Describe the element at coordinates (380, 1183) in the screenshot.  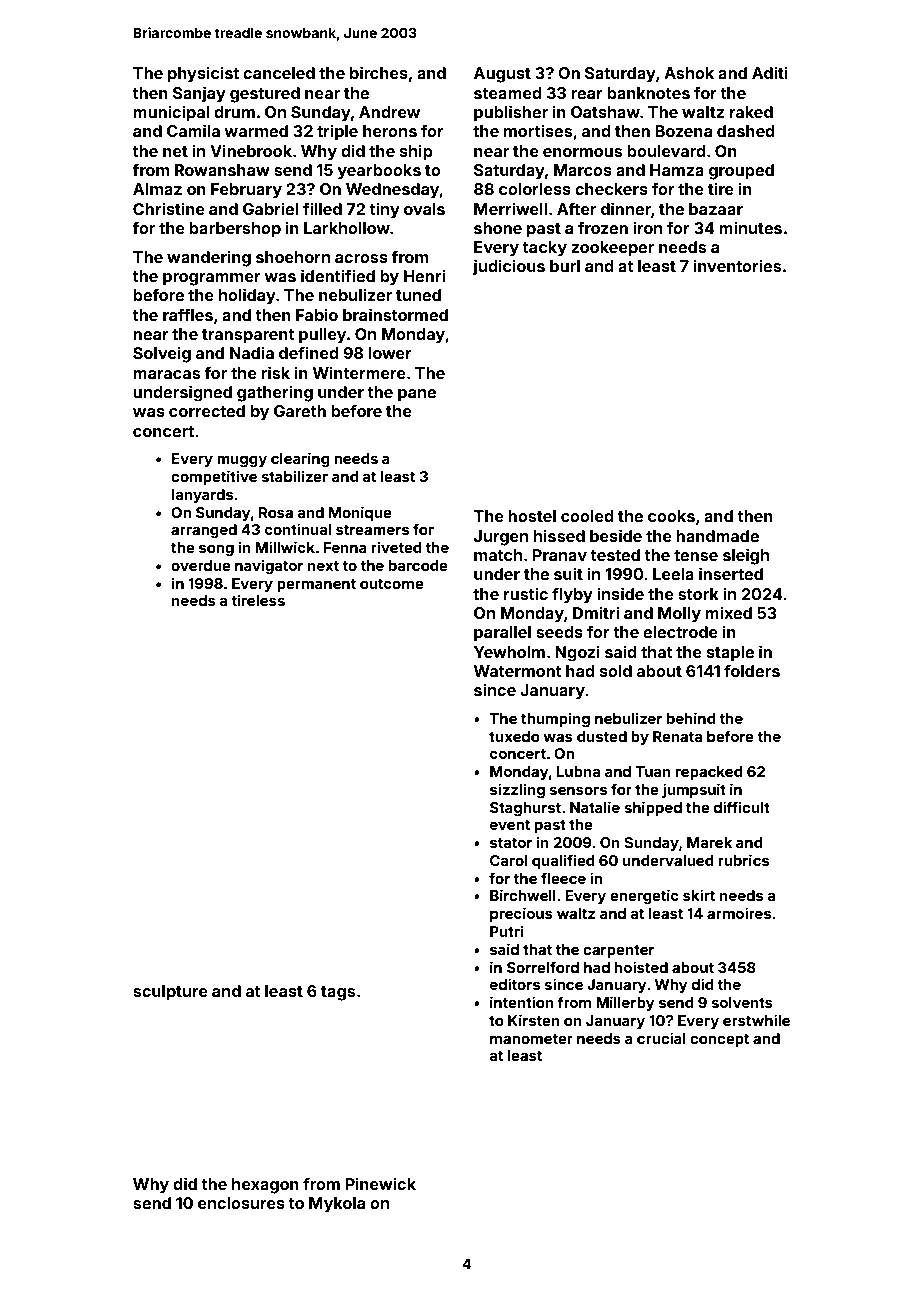
I see `Pinewick` at that location.
